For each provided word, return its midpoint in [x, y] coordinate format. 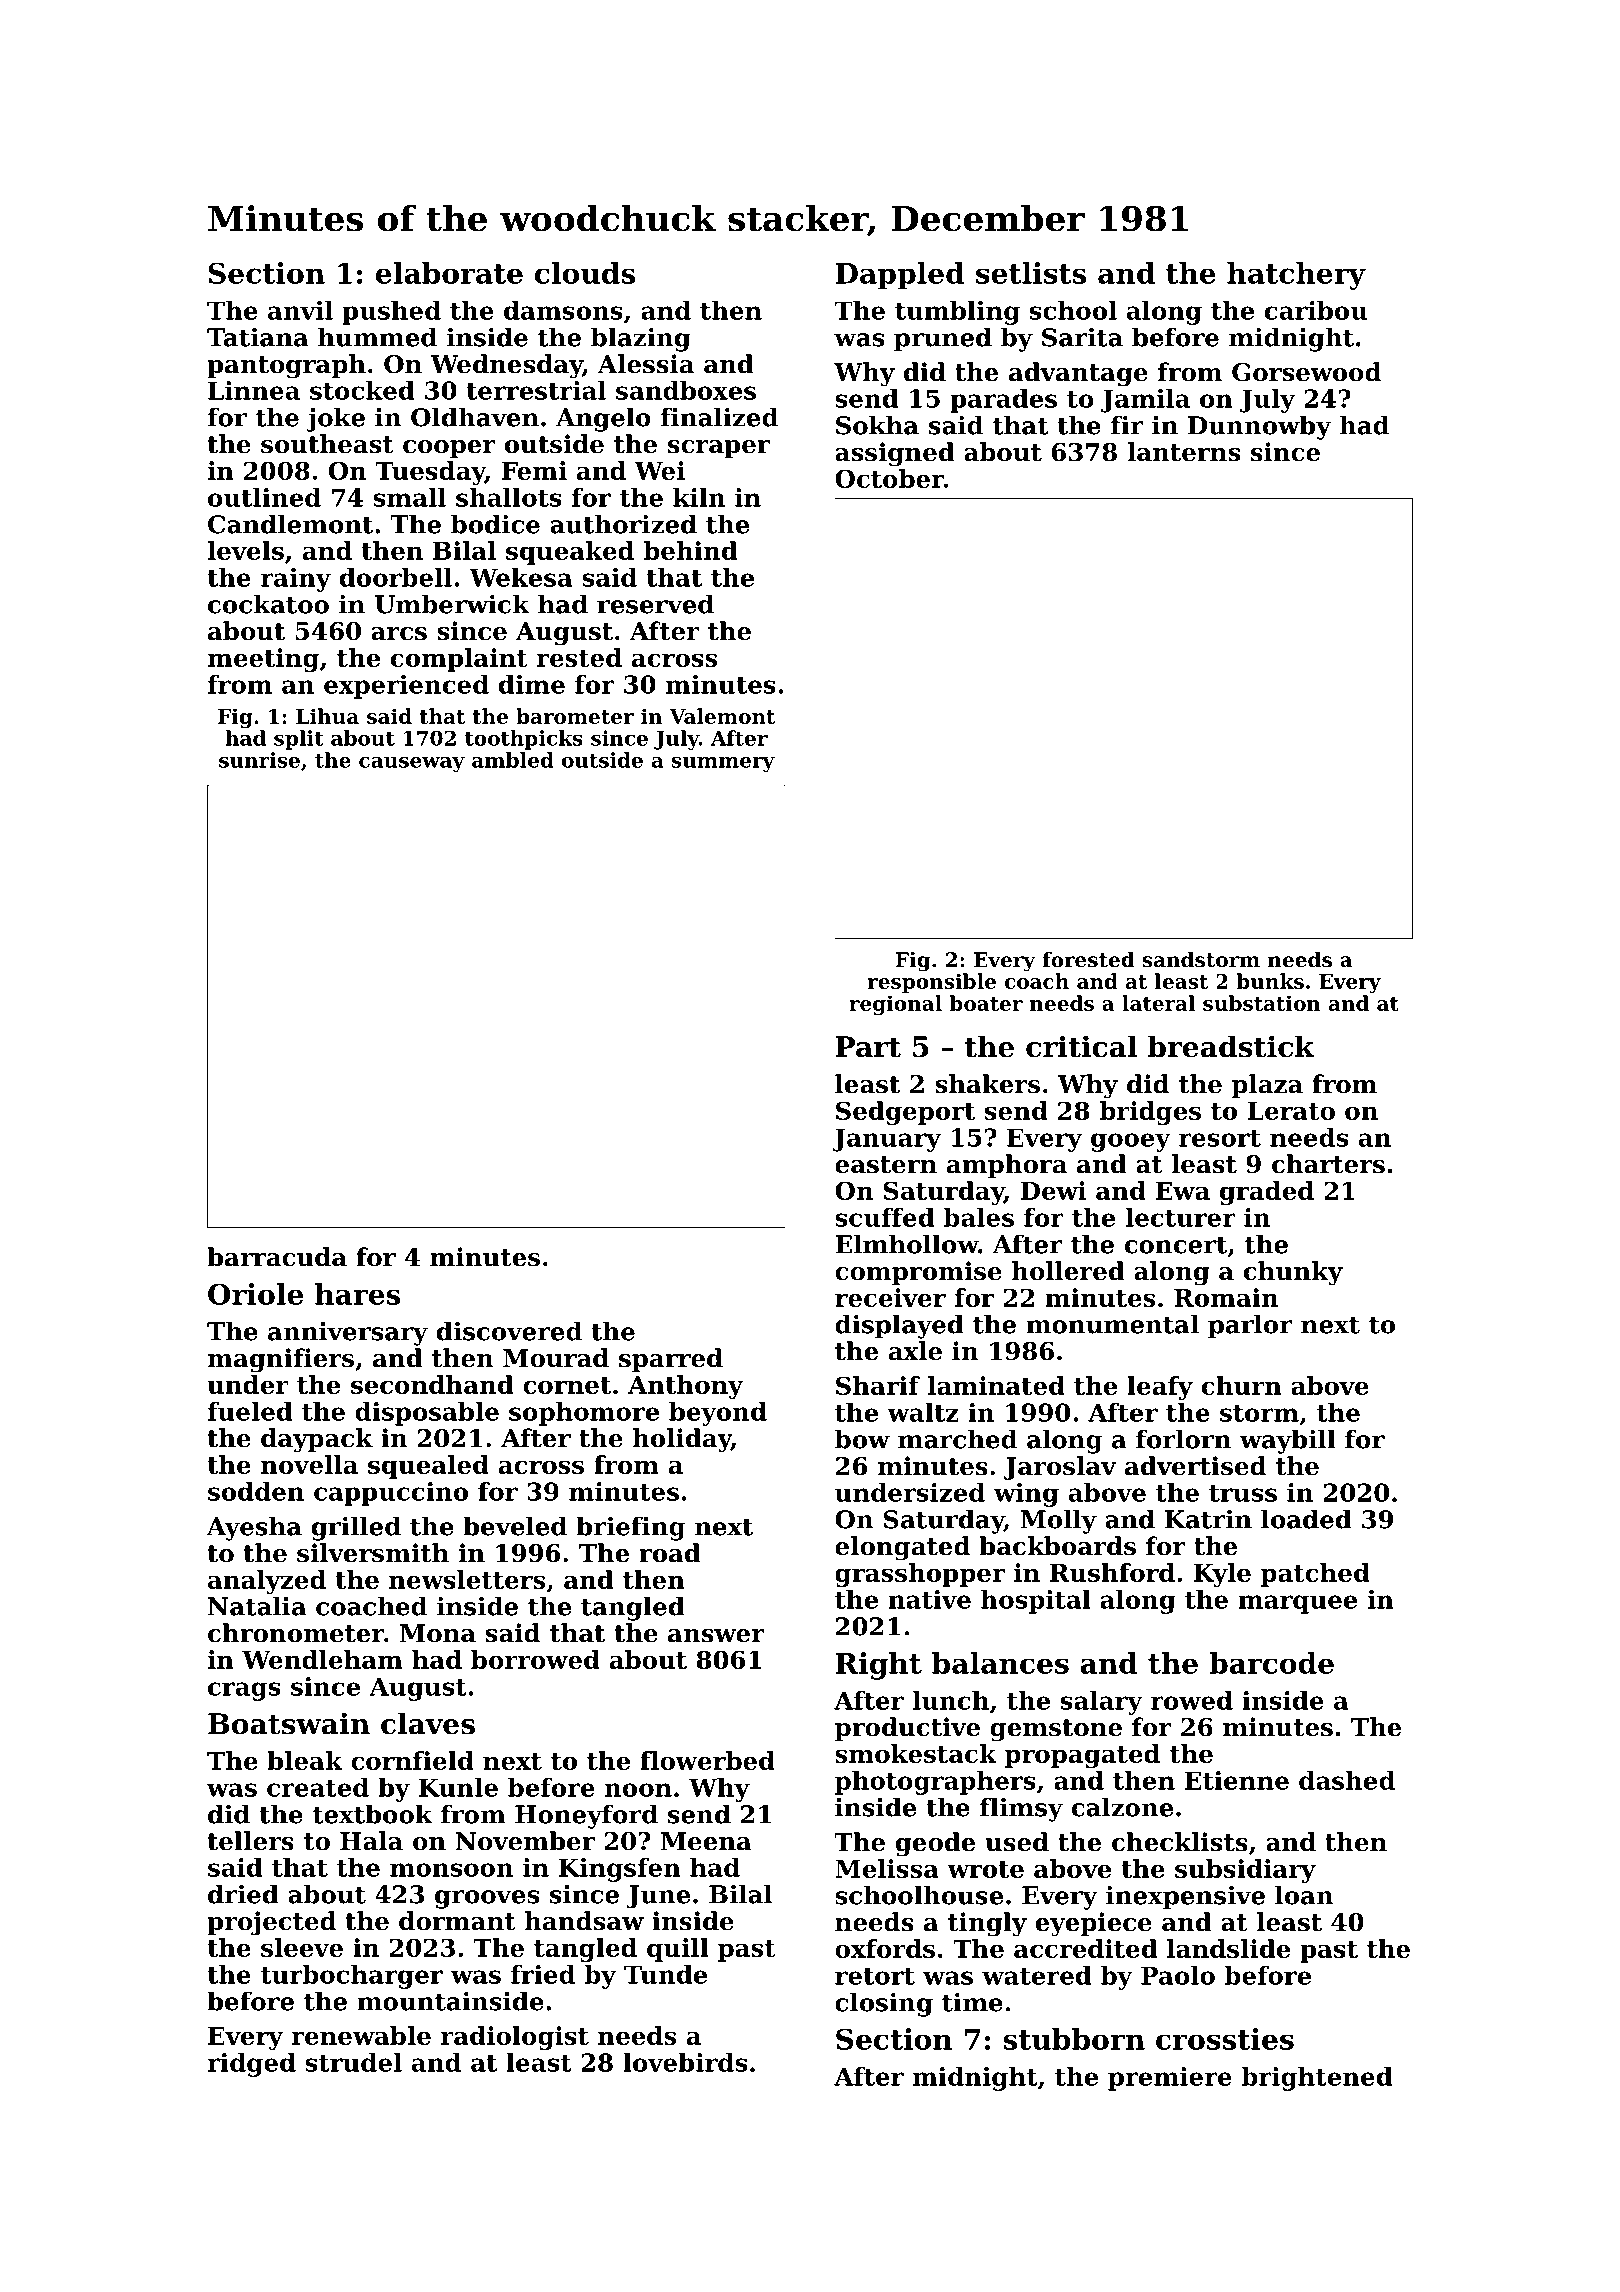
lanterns [1184, 452]
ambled [513, 760]
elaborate [449, 273]
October [889, 478]
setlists [1031, 273]
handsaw [584, 1921]
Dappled [900, 276]
